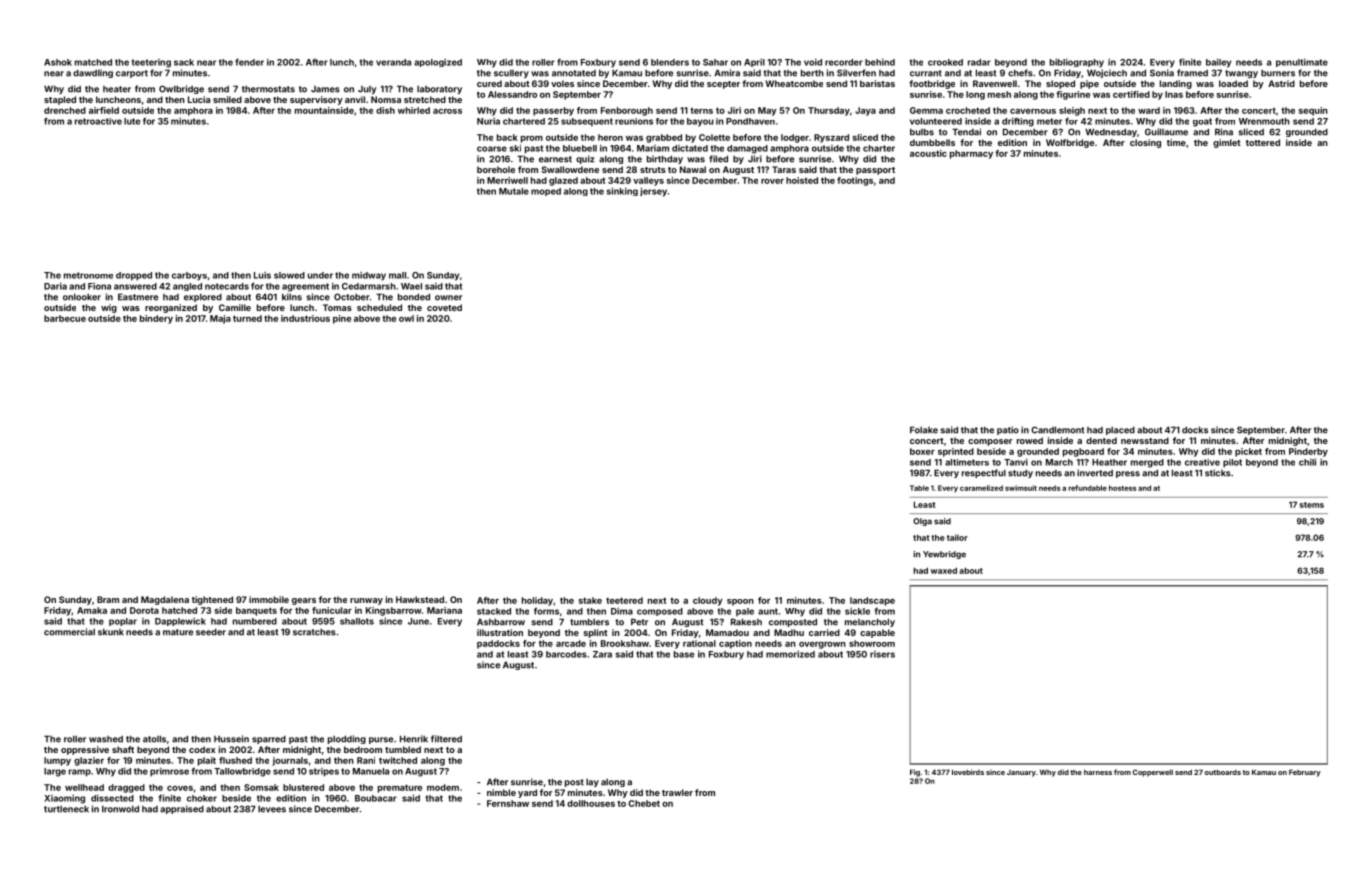 Image resolution: width=1372 pixels, height=887 pixels. What do you see at coordinates (496, 169) in the screenshot?
I see `borehole` at bounding box center [496, 169].
